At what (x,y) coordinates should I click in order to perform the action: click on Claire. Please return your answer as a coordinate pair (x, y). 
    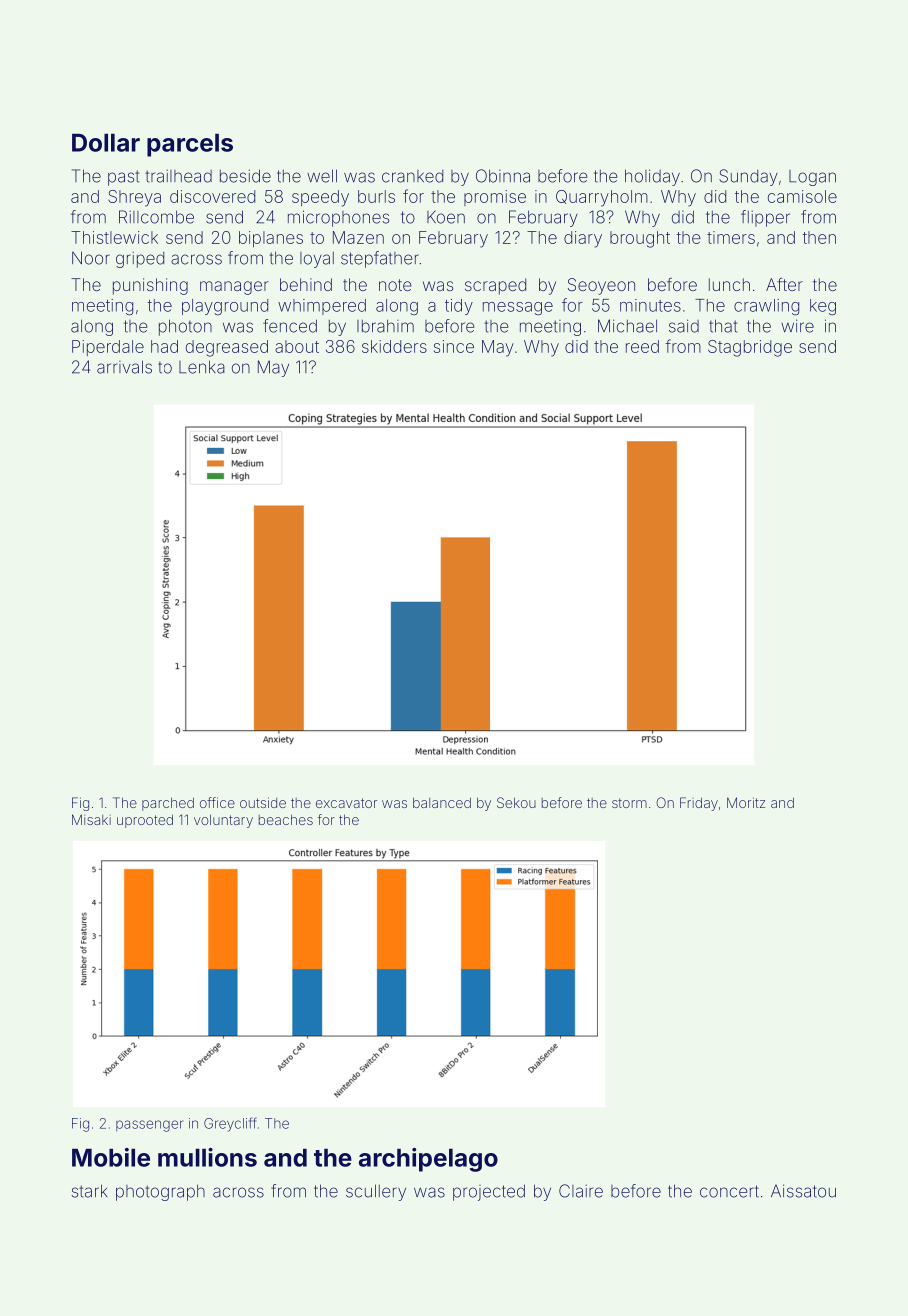
    Looking at the image, I should click on (581, 1191).
